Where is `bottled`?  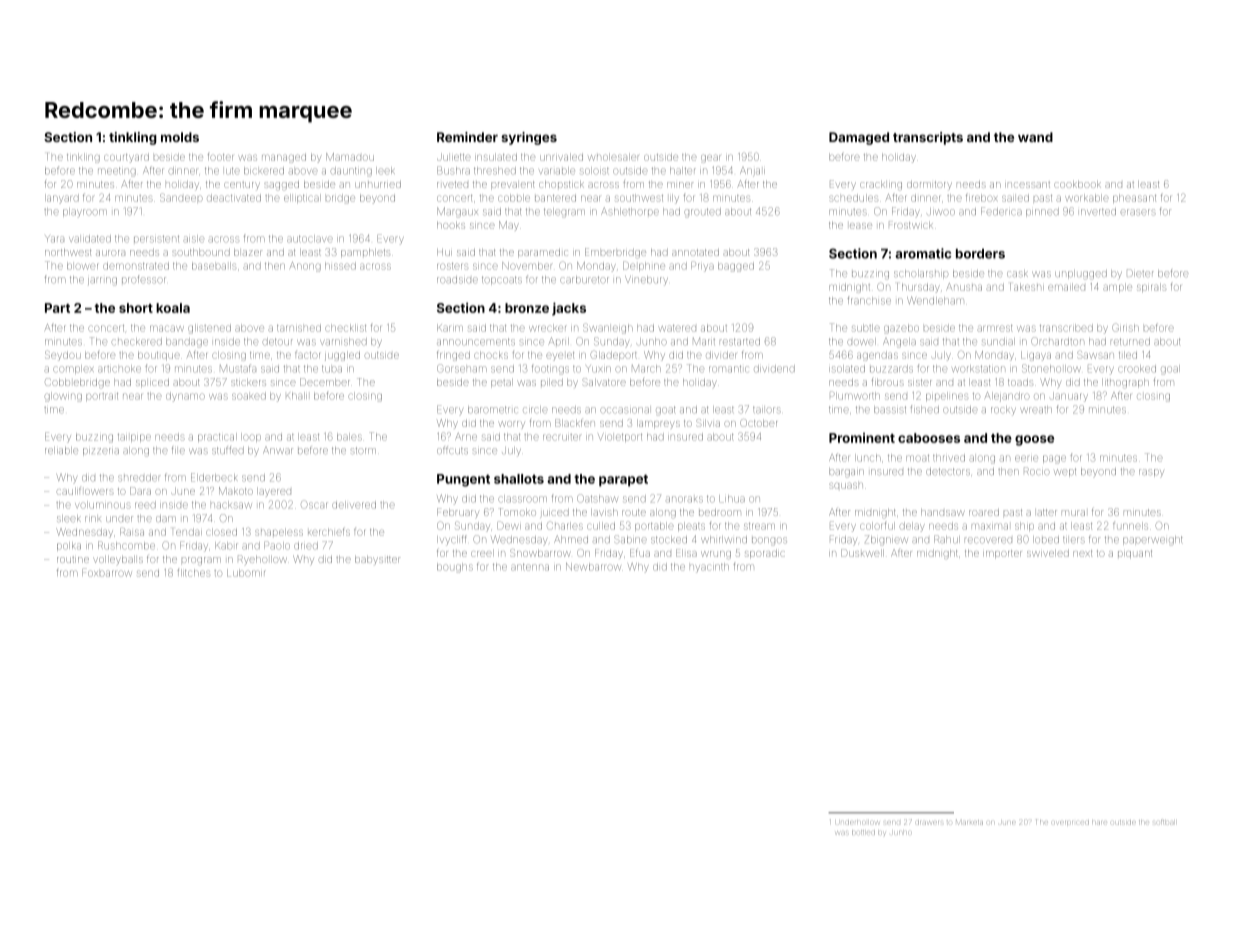
bottled is located at coordinates (863, 832).
